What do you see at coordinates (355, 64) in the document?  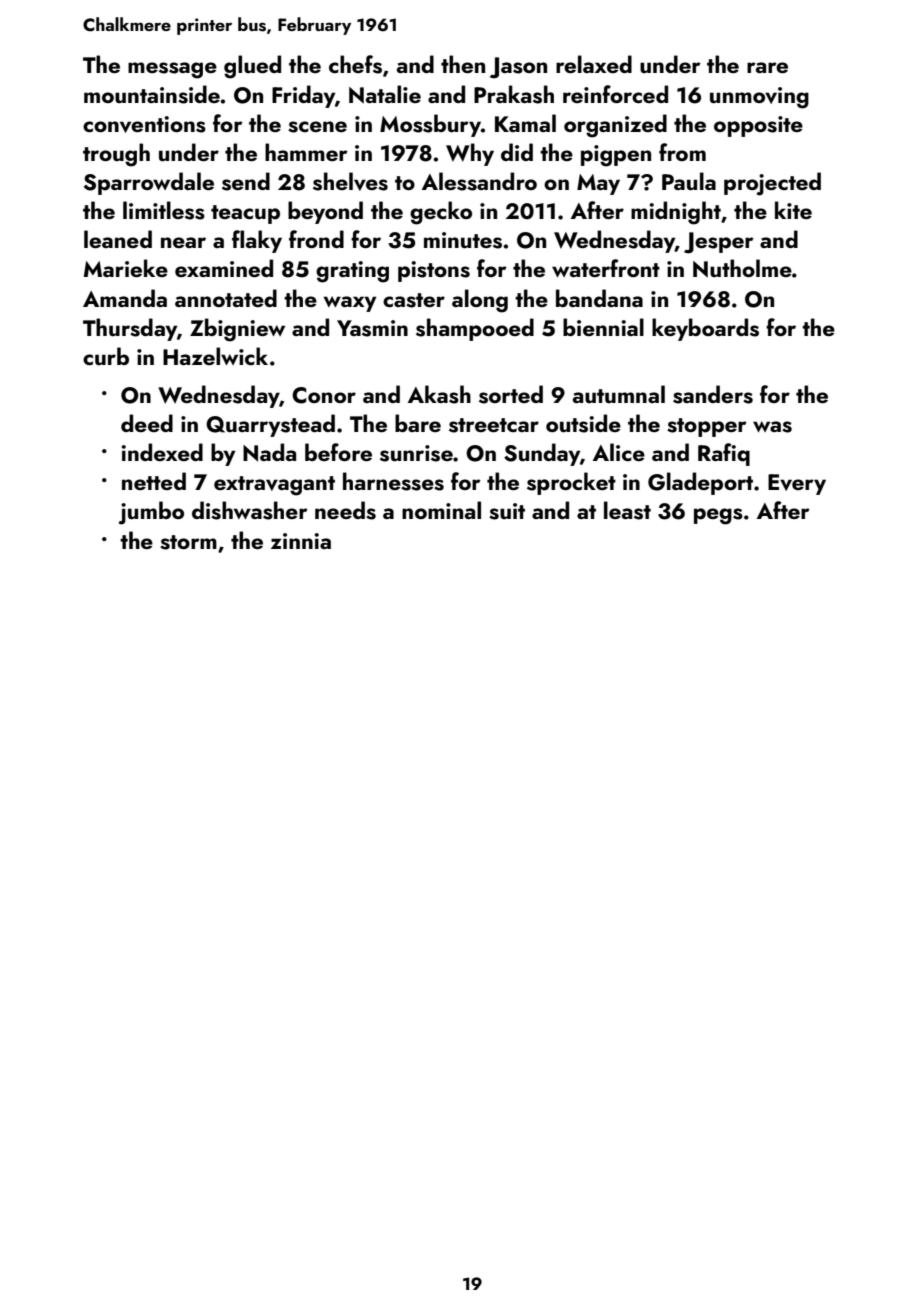 I see `chefs` at bounding box center [355, 64].
